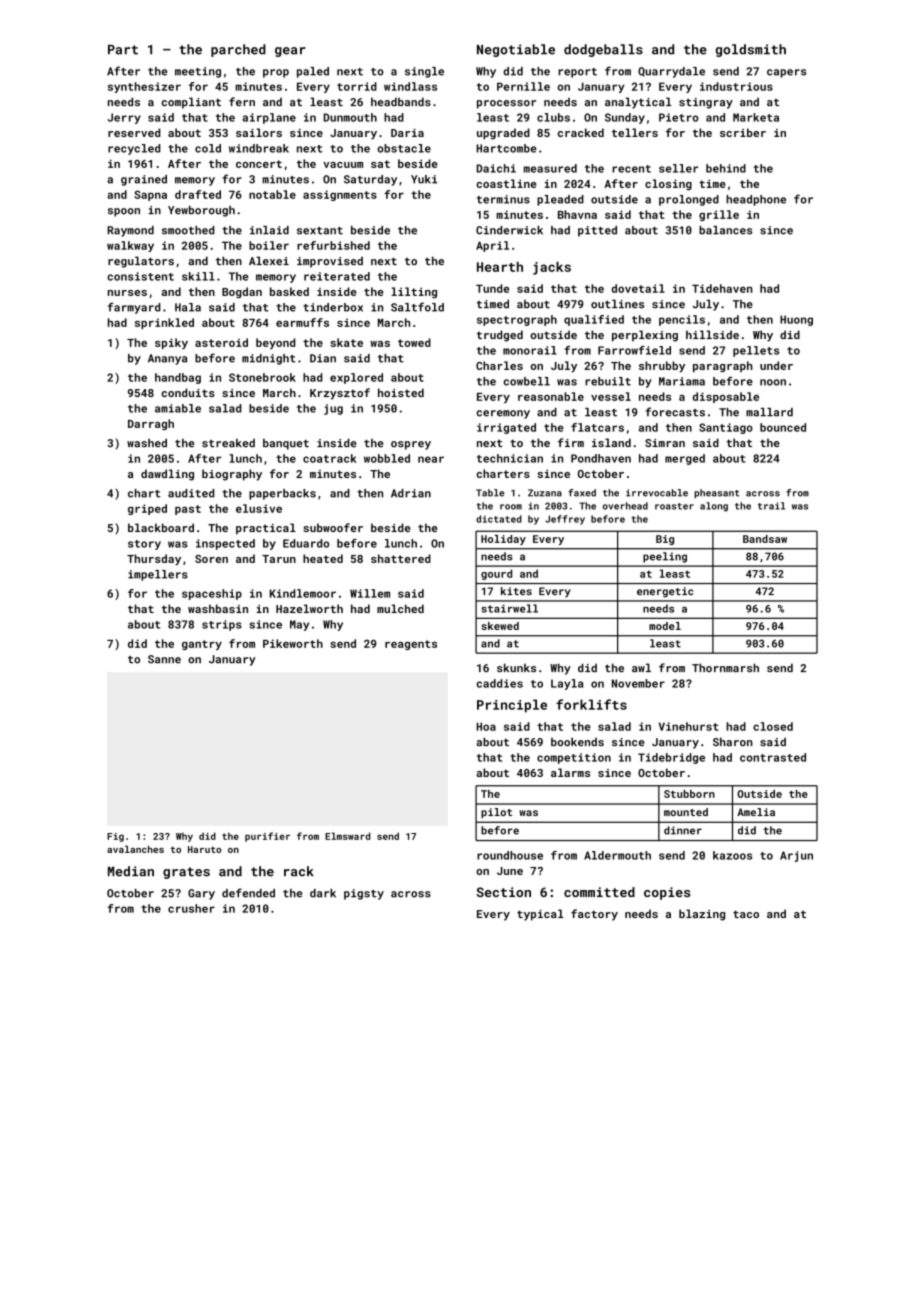 This screenshot has width=924, height=1308. Describe the element at coordinates (723, 367) in the screenshot. I see `paragraph` at that location.
